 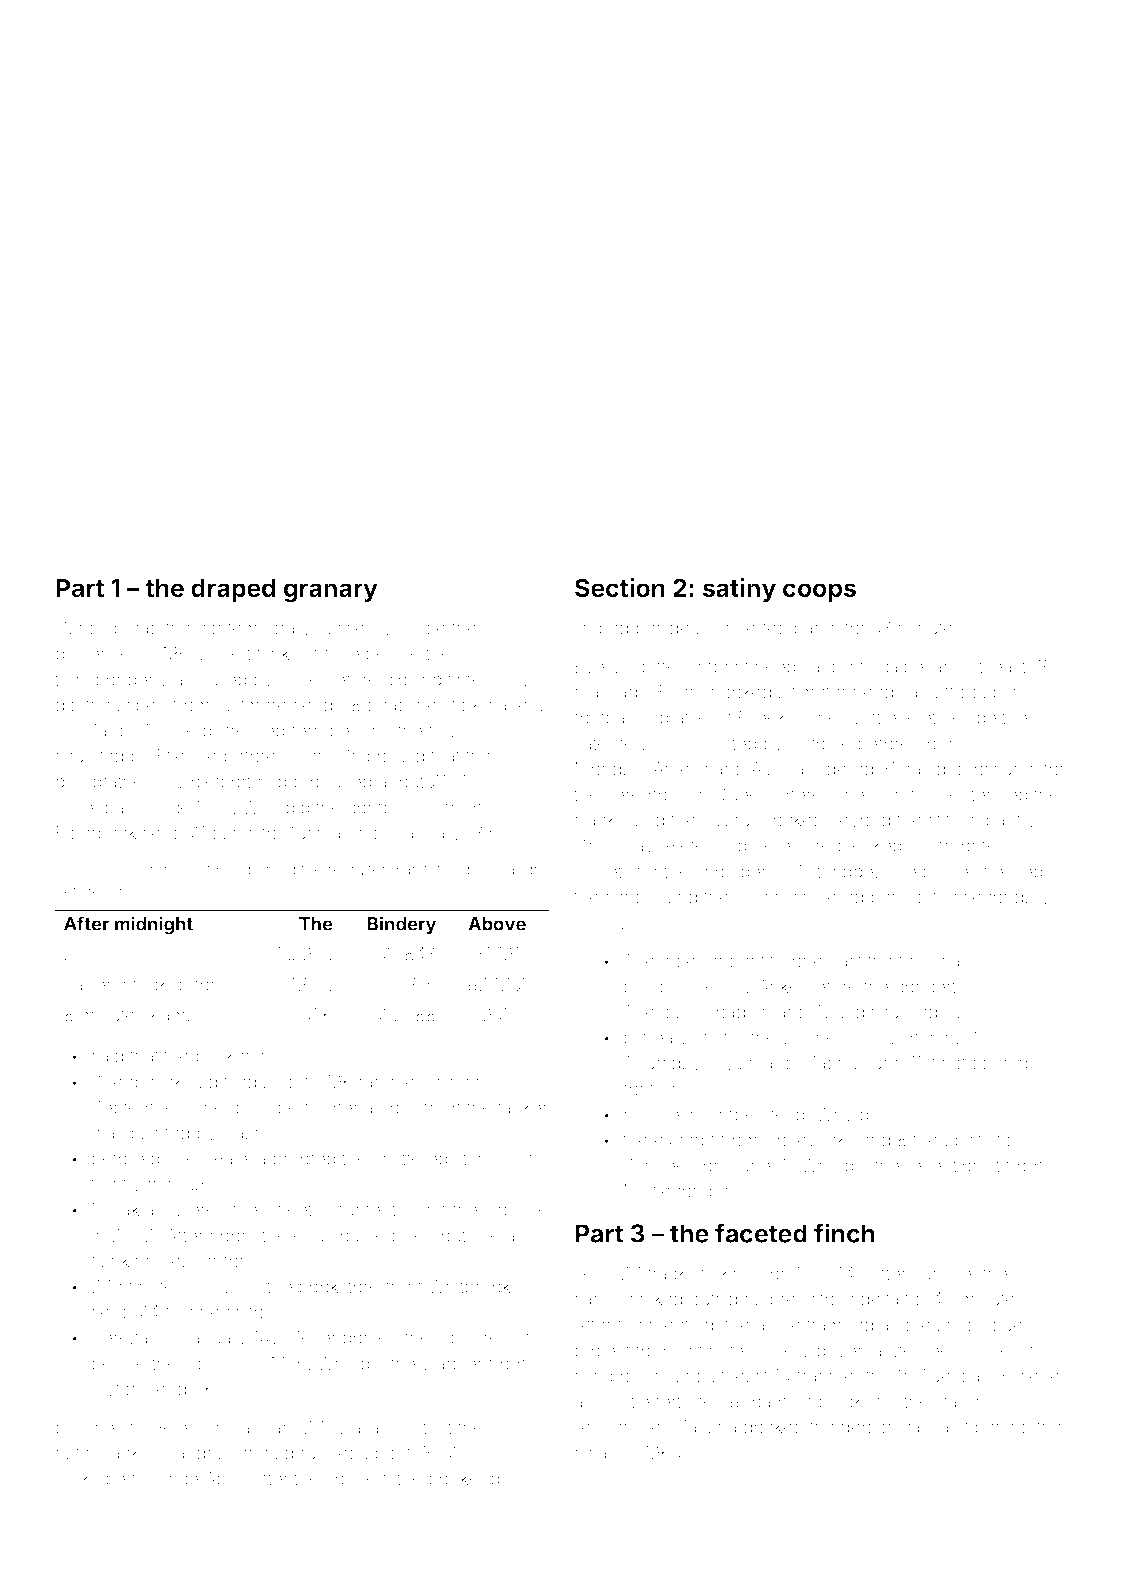 I want to click on Violetport, so click(x=213, y=783).
